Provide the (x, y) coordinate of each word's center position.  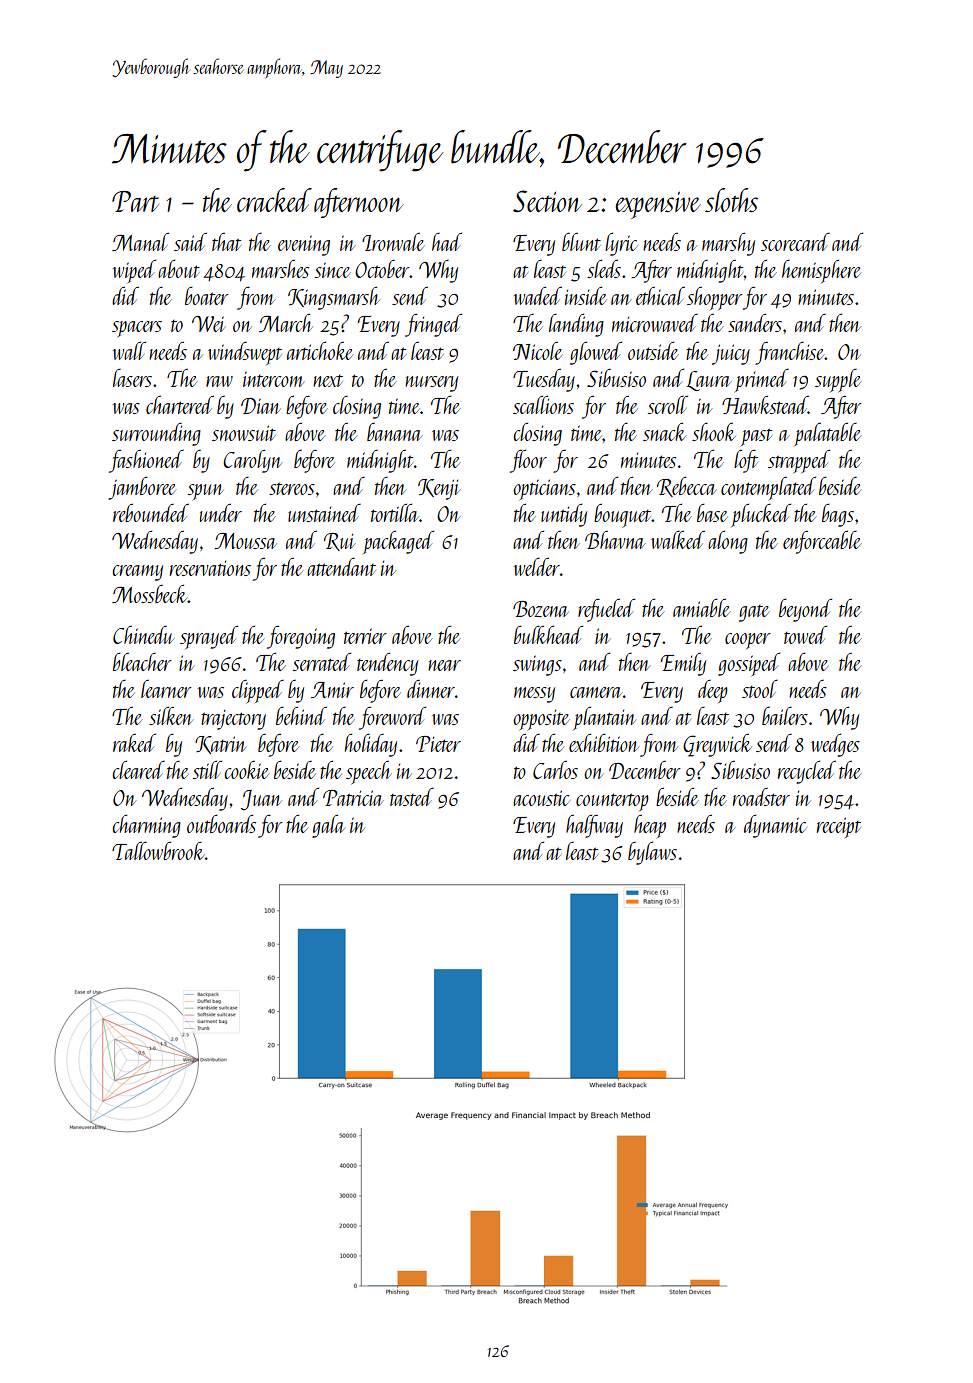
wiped (134, 271)
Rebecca (687, 486)
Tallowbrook (158, 850)
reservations (210, 568)
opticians (544, 489)
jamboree (142, 488)
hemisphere (821, 271)
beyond (805, 610)
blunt (581, 242)
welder (536, 566)
